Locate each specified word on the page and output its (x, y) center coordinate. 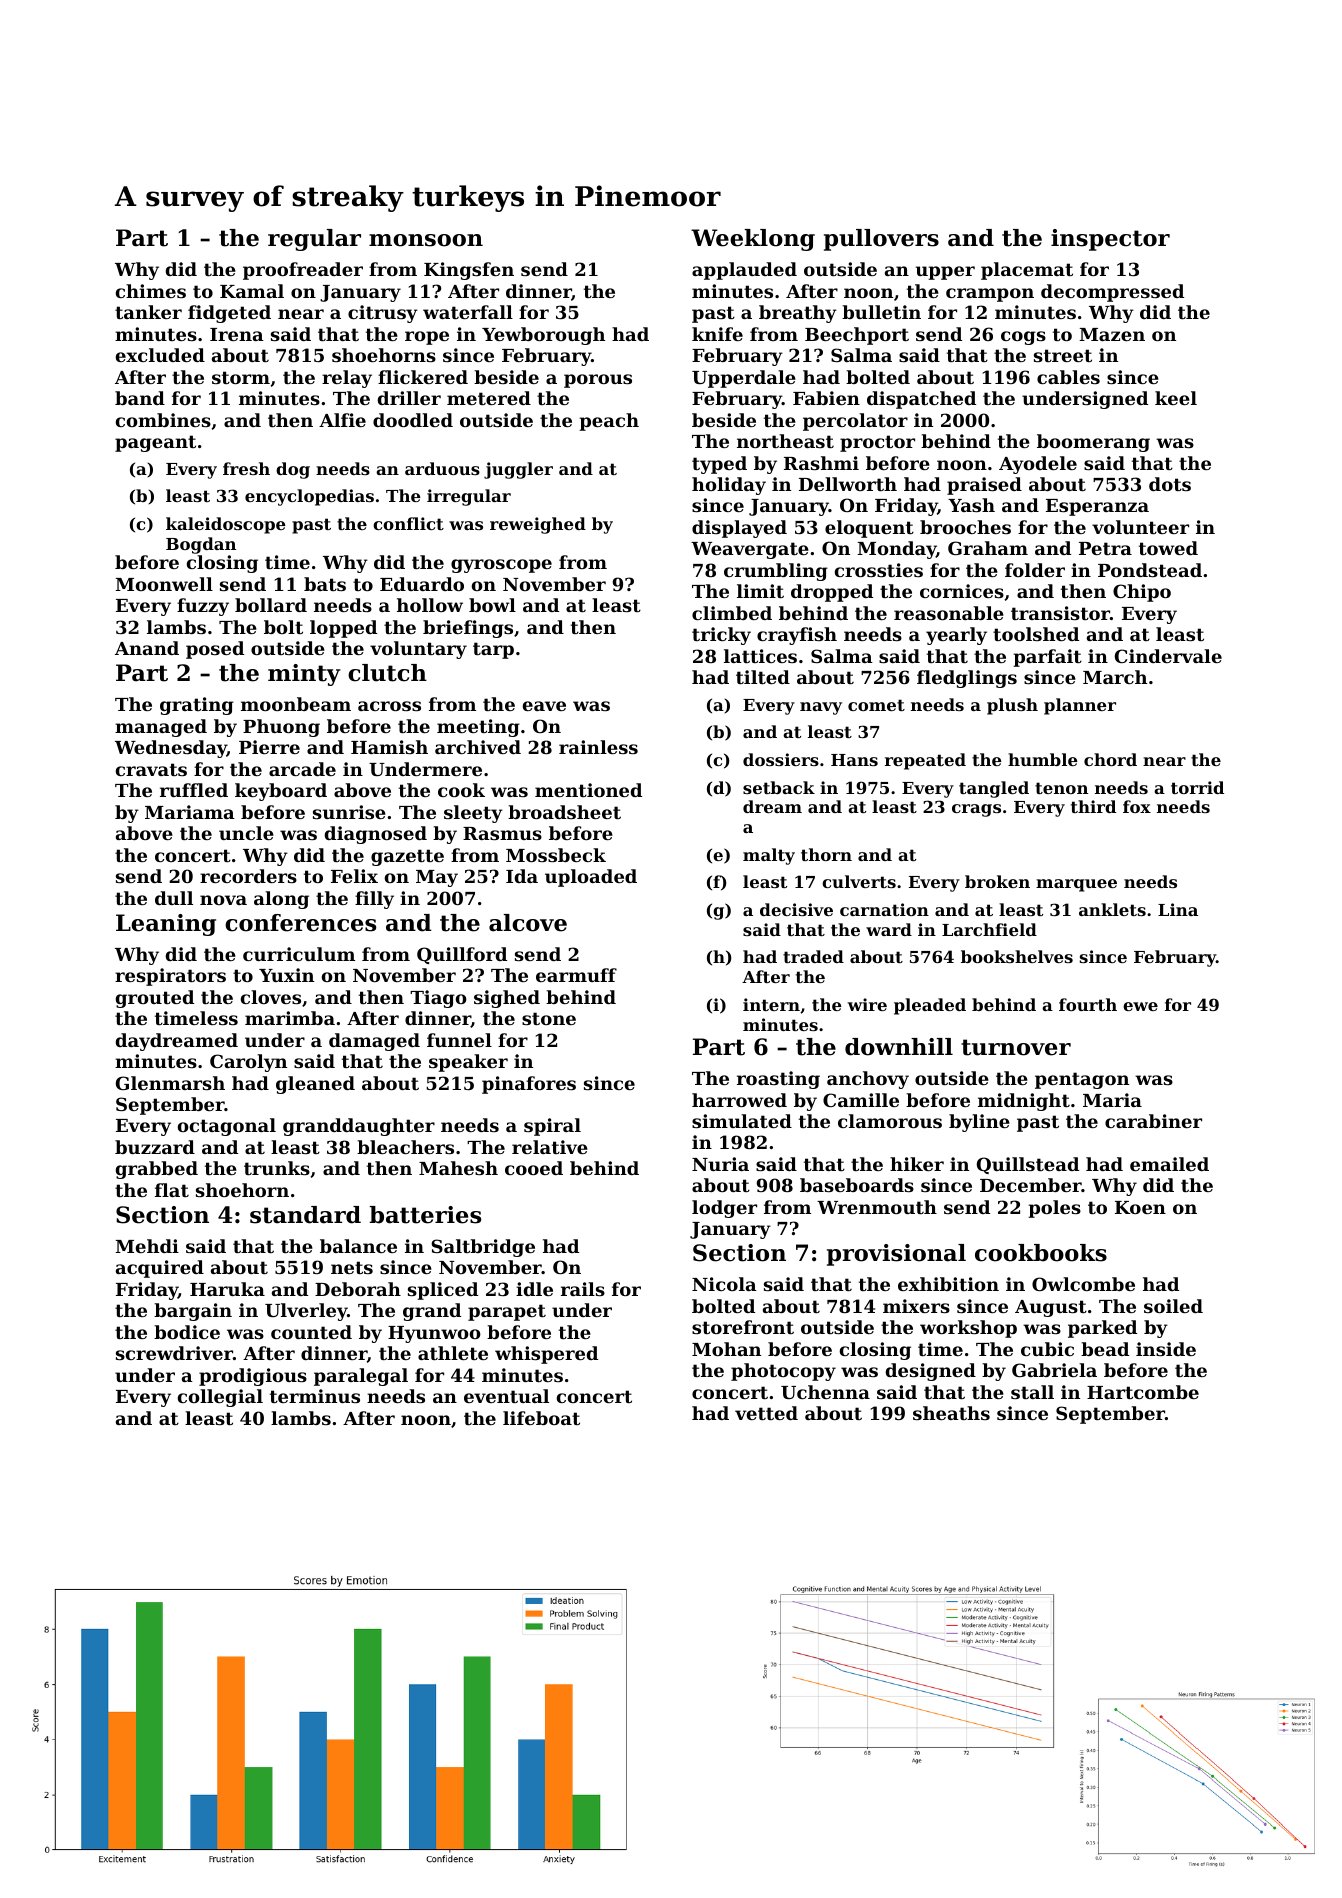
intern (771, 1004)
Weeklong (753, 240)
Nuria (720, 1164)
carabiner (1153, 1121)
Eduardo (422, 584)
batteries (425, 1215)
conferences (300, 923)
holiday (729, 486)
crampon (990, 295)
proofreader (303, 271)
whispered (546, 1355)
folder (1035, 570)
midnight (1024, 1102)
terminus (315, 1396)
